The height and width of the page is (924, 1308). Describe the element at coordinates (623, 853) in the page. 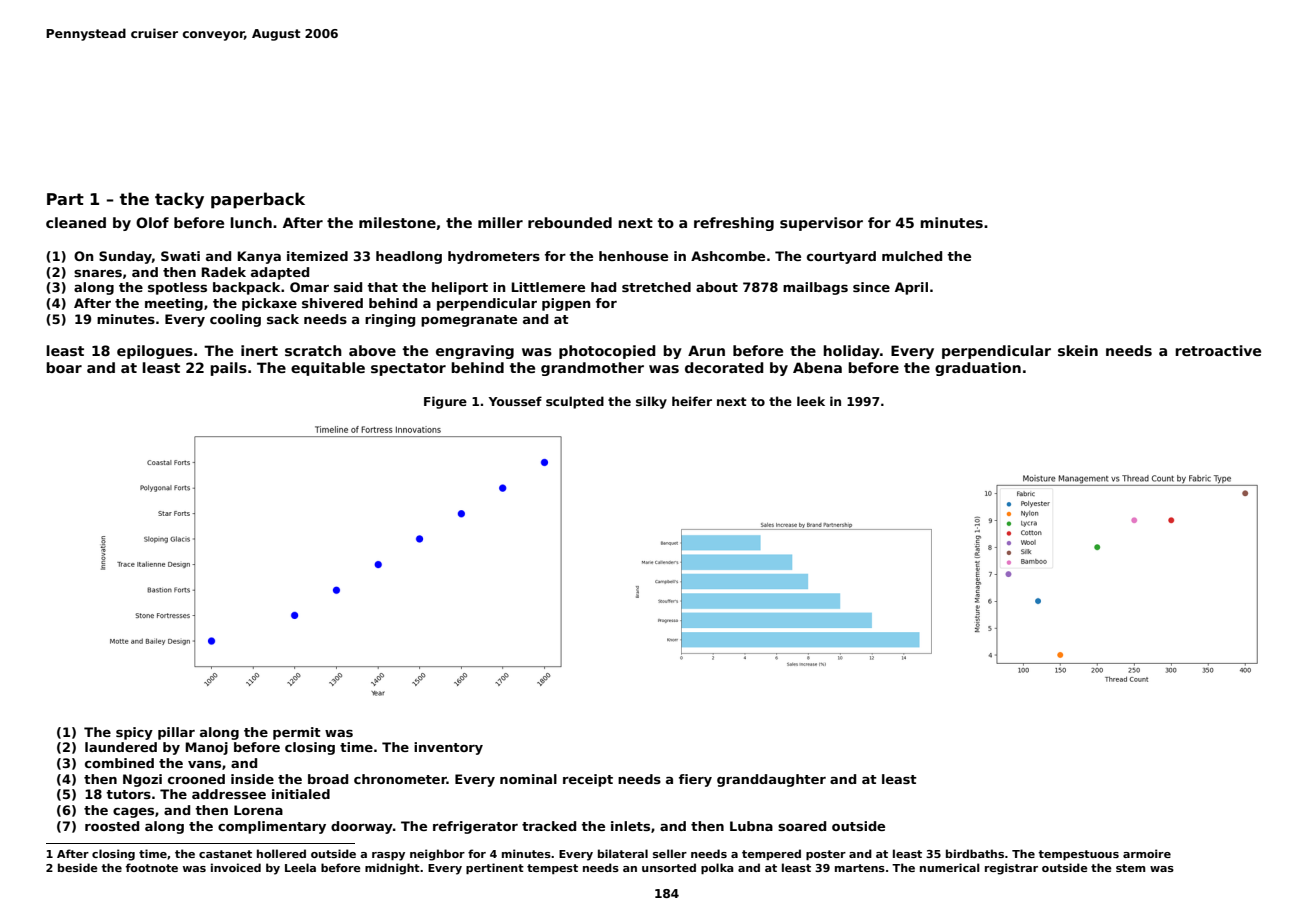

I see `bilateral` at that location.
